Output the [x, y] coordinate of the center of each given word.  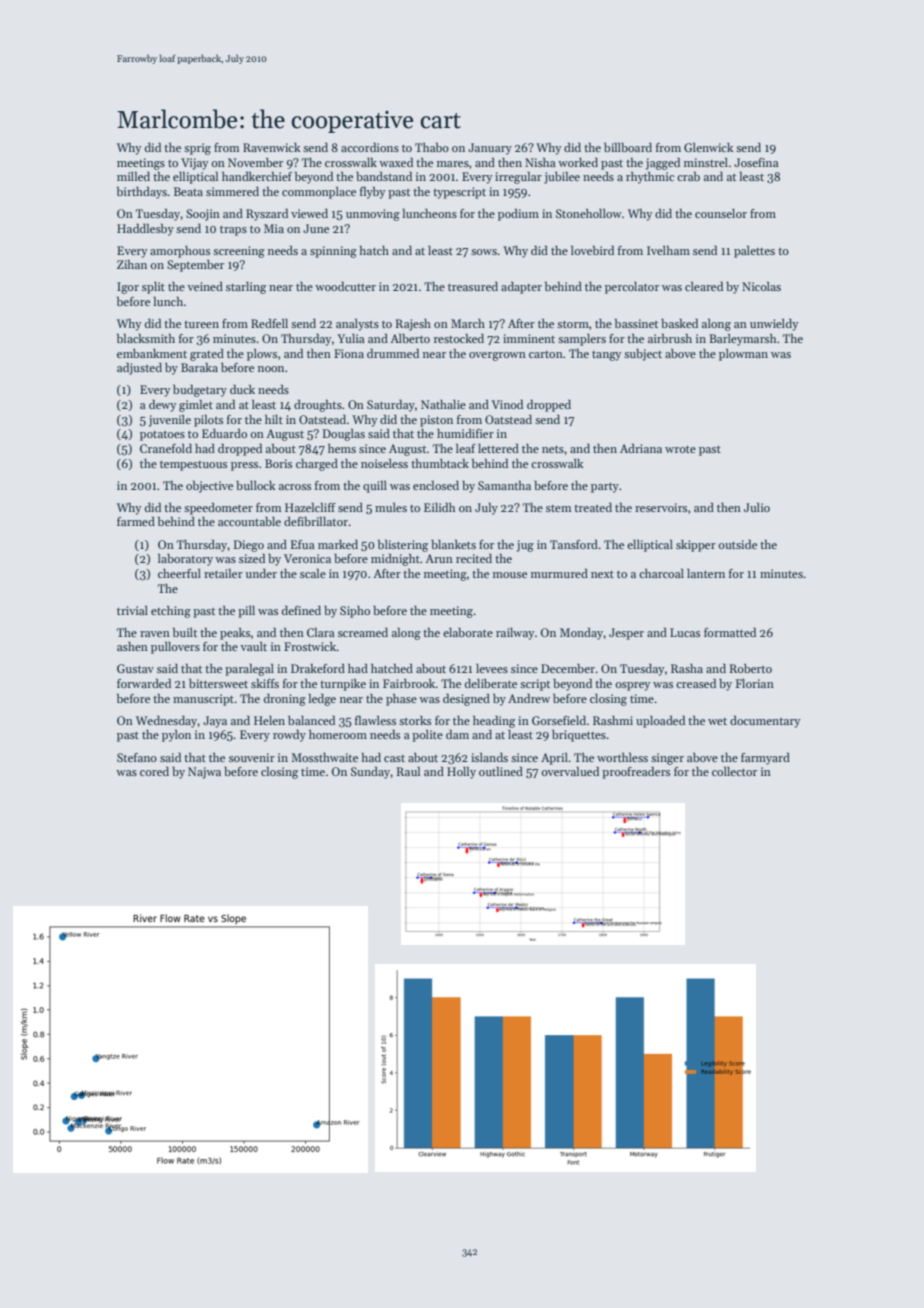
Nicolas [761, 286]
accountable [249, 521]
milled [133, 176]
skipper [696, 546]
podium [518, 215]
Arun [439, 558]
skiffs [265, 683]
